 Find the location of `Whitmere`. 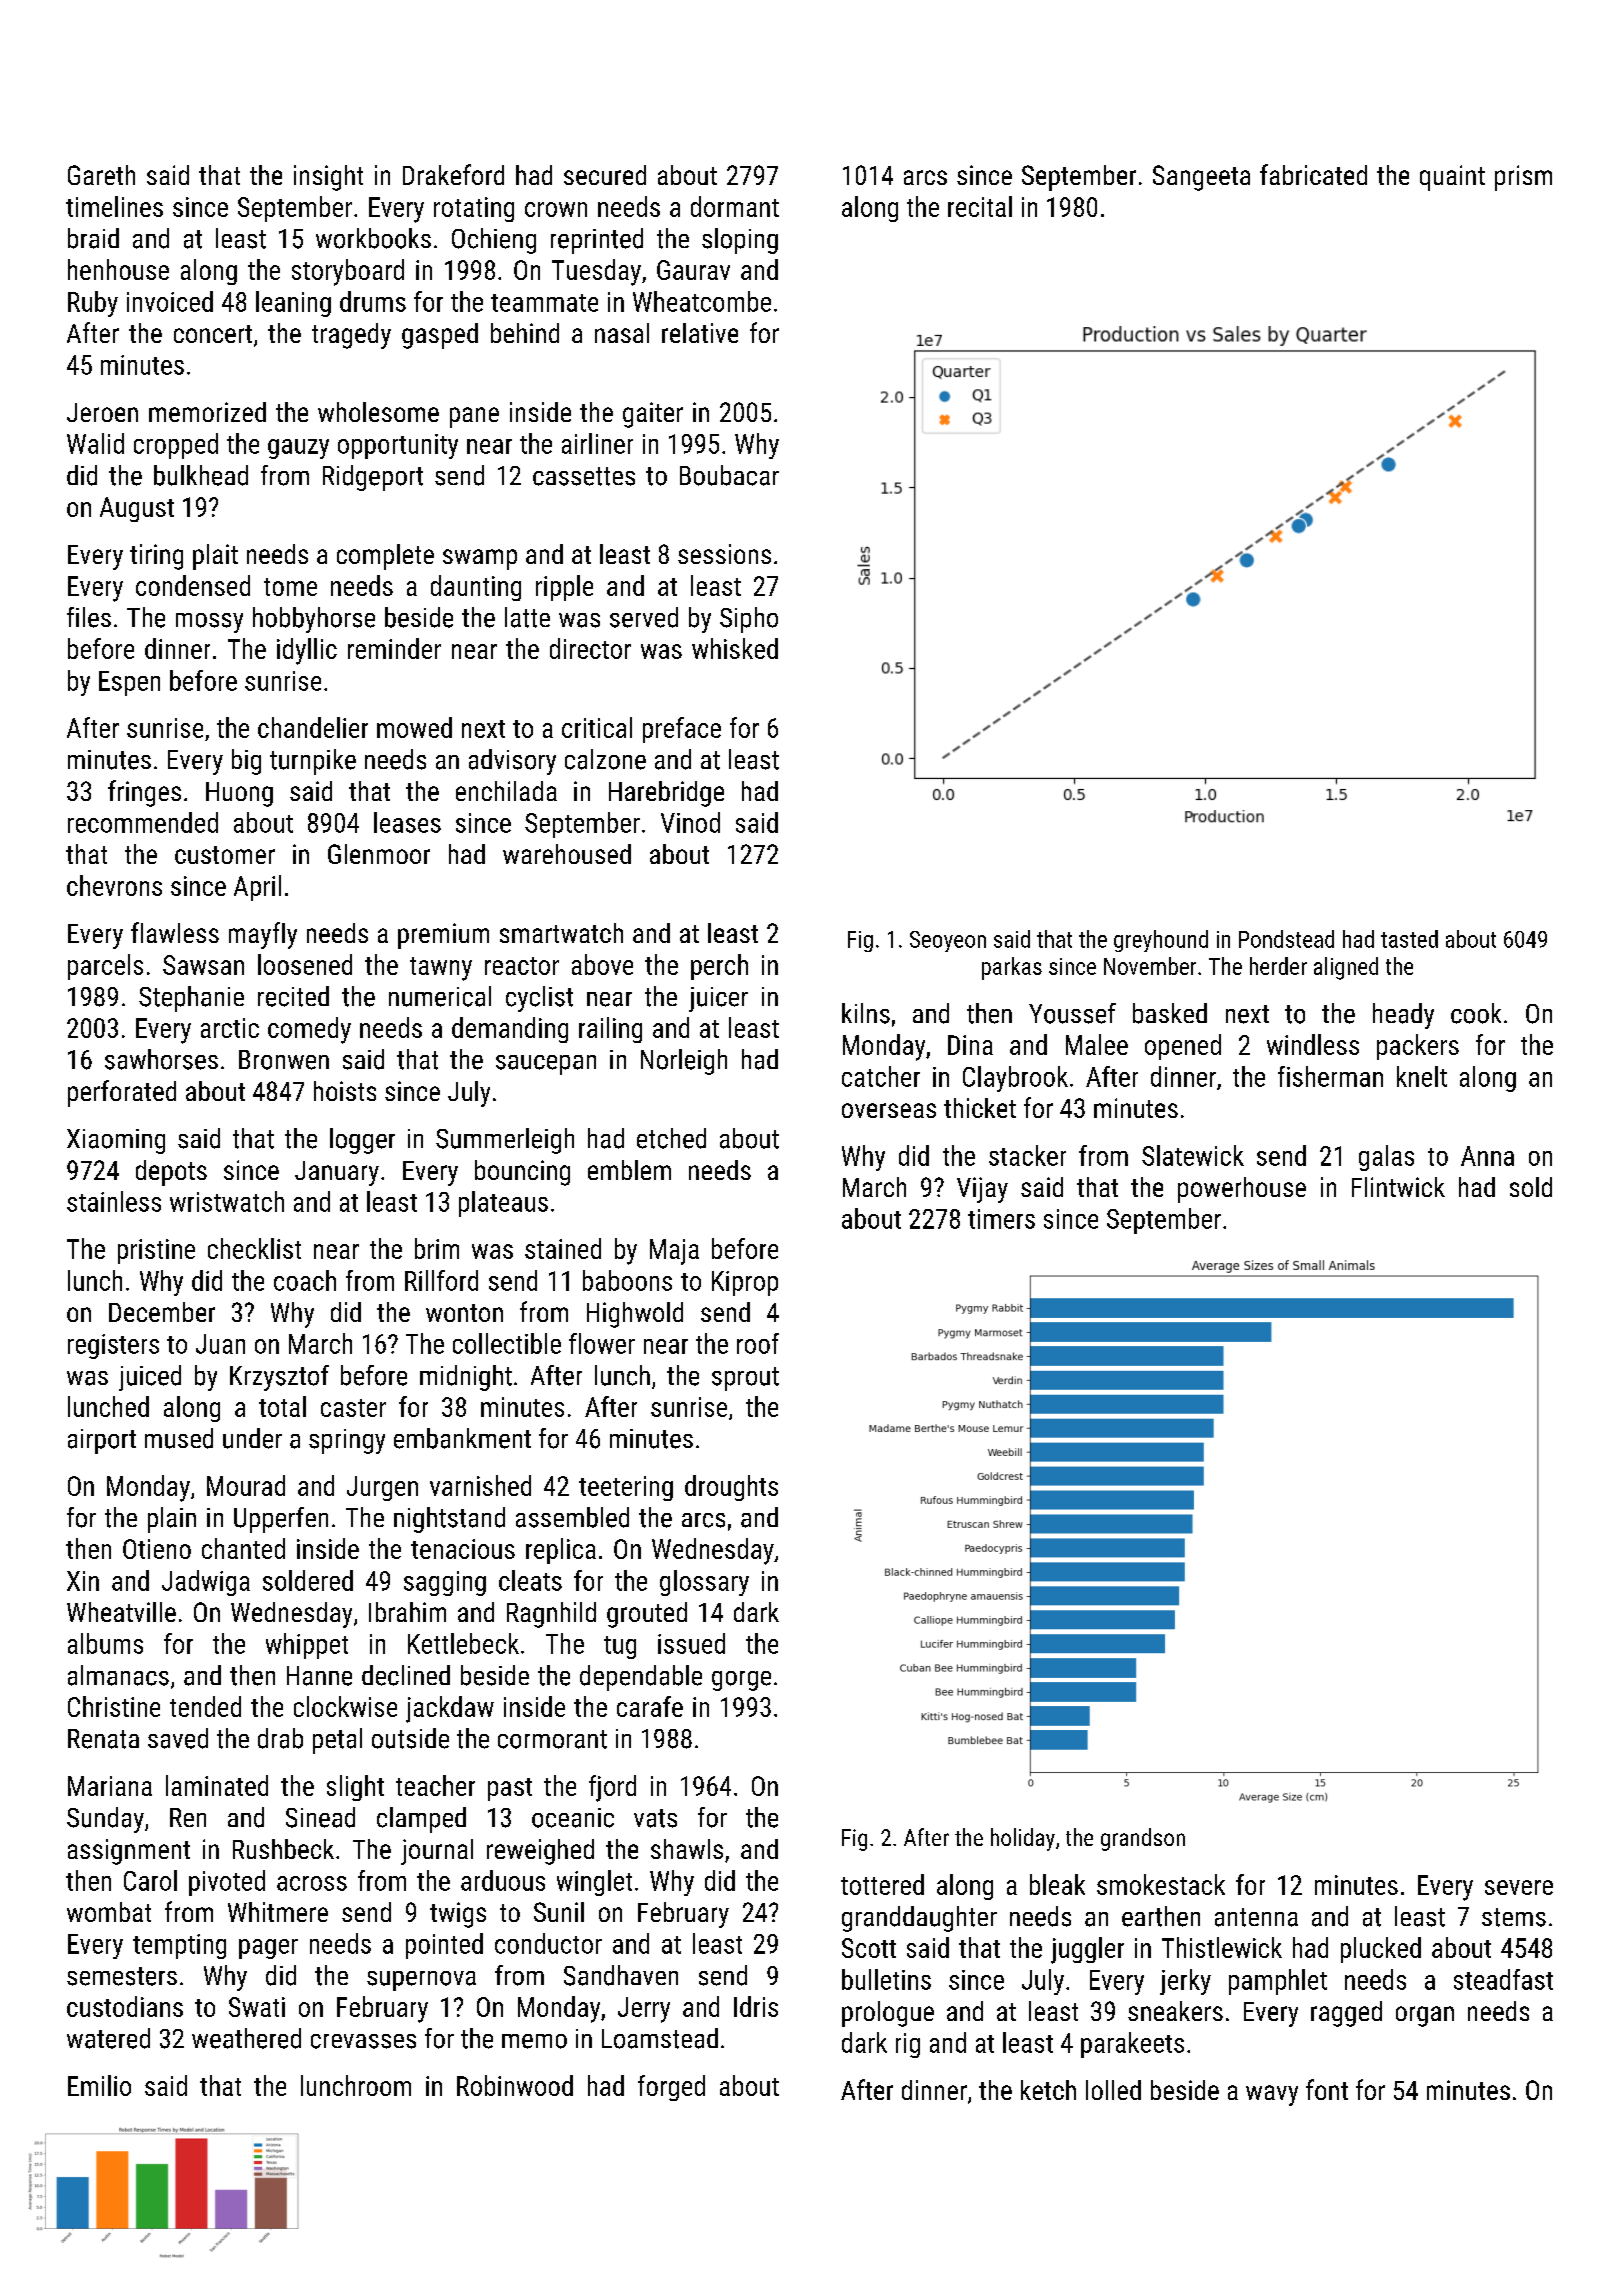

Whitmere is located at coordinates (278, 1912).
